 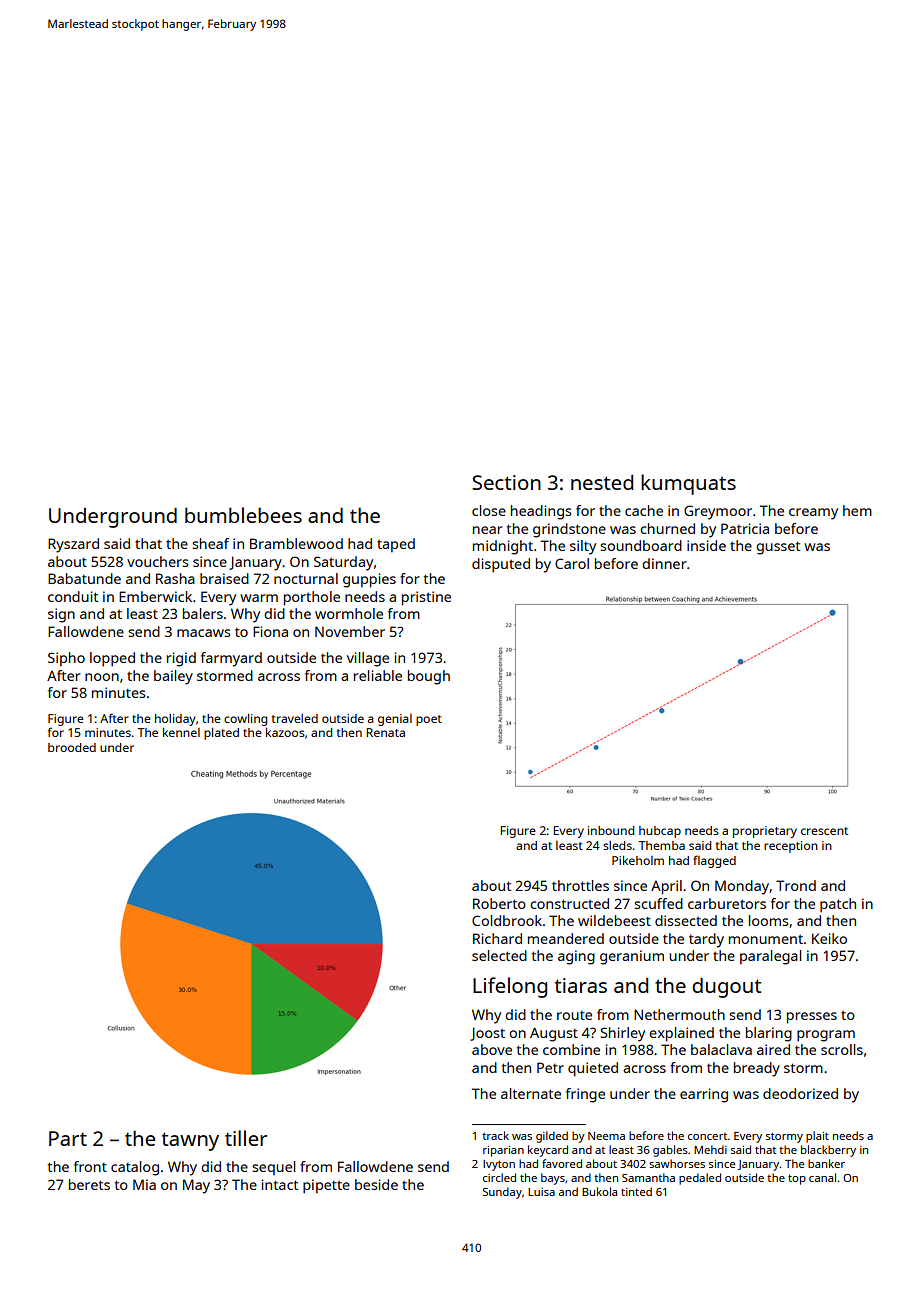 What do you see at coordinates (580, 885) in the screenshot?
I see `throttles` at bounding box center [580, 885].
